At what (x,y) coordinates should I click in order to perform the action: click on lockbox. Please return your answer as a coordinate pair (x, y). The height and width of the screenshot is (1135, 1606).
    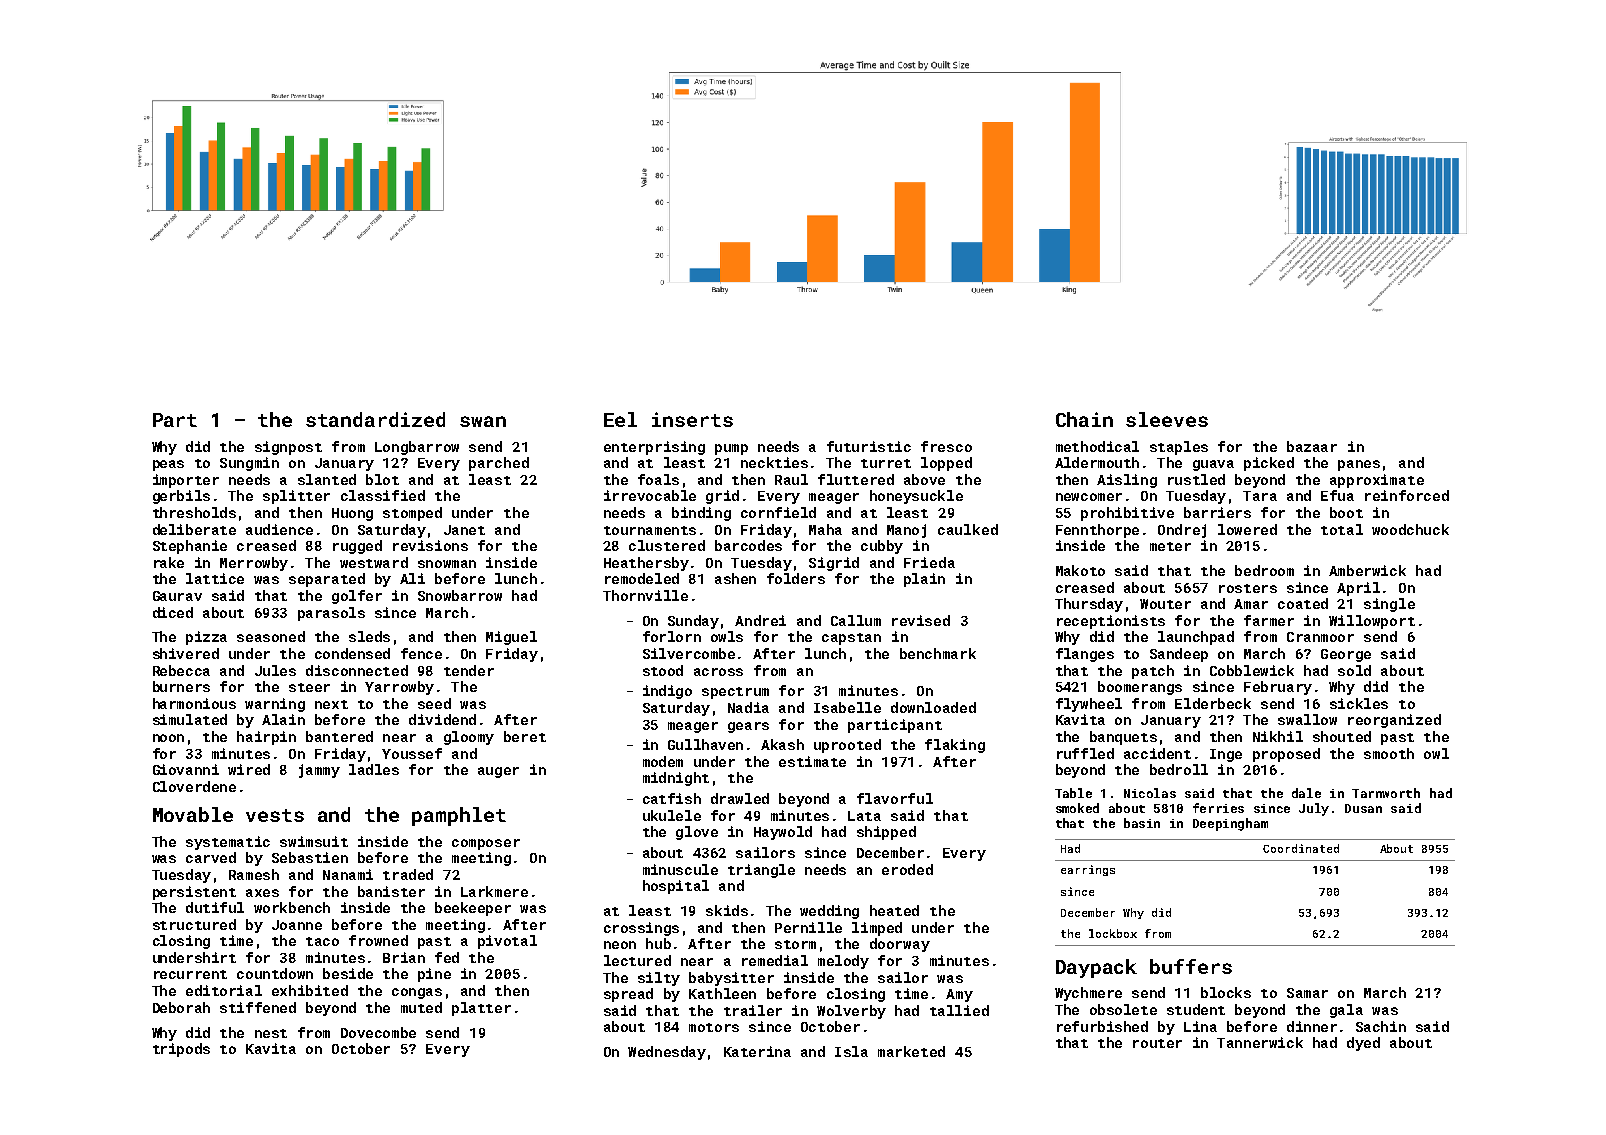
    Looking at the image, I should click on (1113, 933).
